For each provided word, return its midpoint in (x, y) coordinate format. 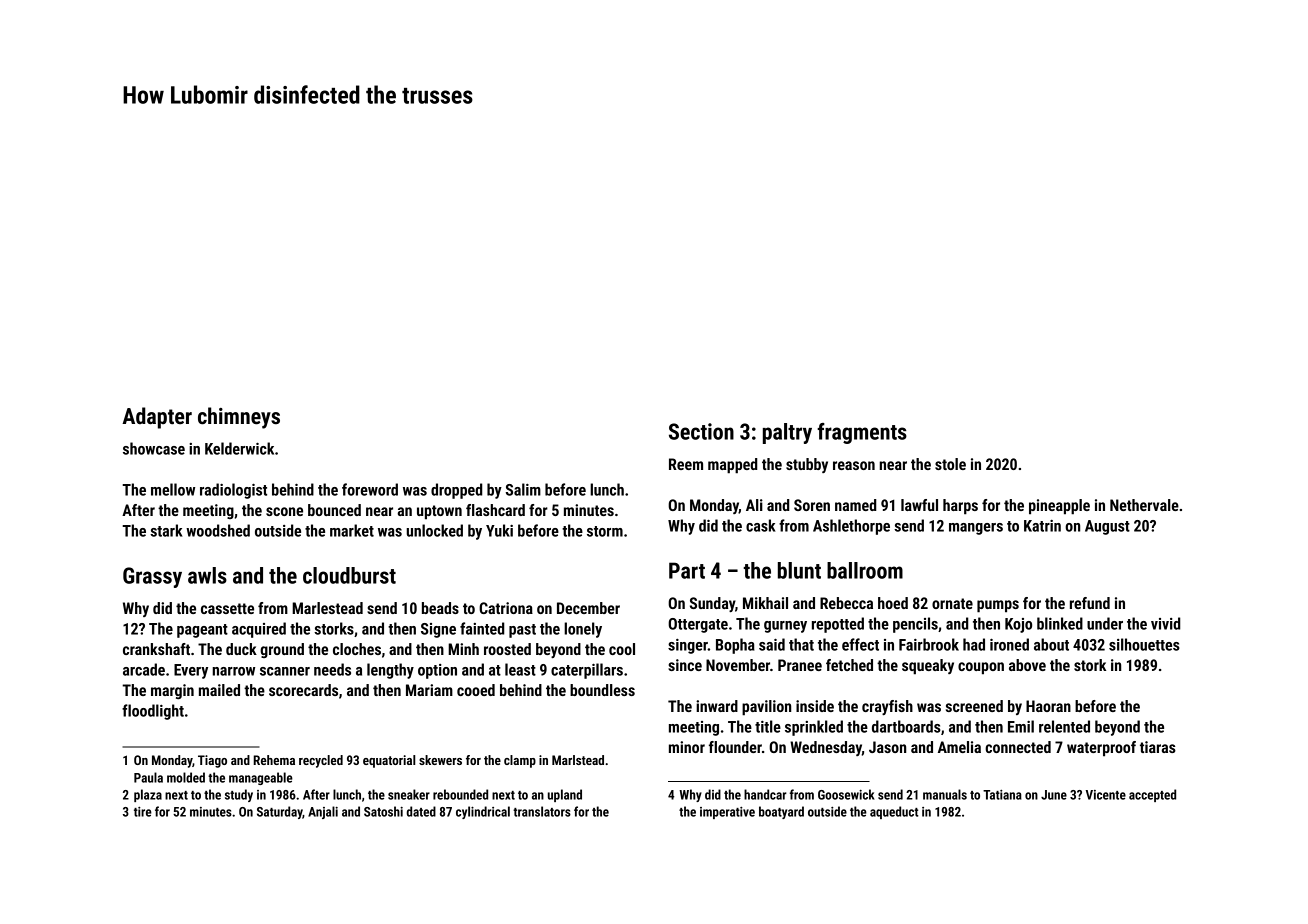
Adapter (157, 418)
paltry (787, 433)
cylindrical (483, 812)
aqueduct (894, 812)
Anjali (323, 812)
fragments (862, 433)
